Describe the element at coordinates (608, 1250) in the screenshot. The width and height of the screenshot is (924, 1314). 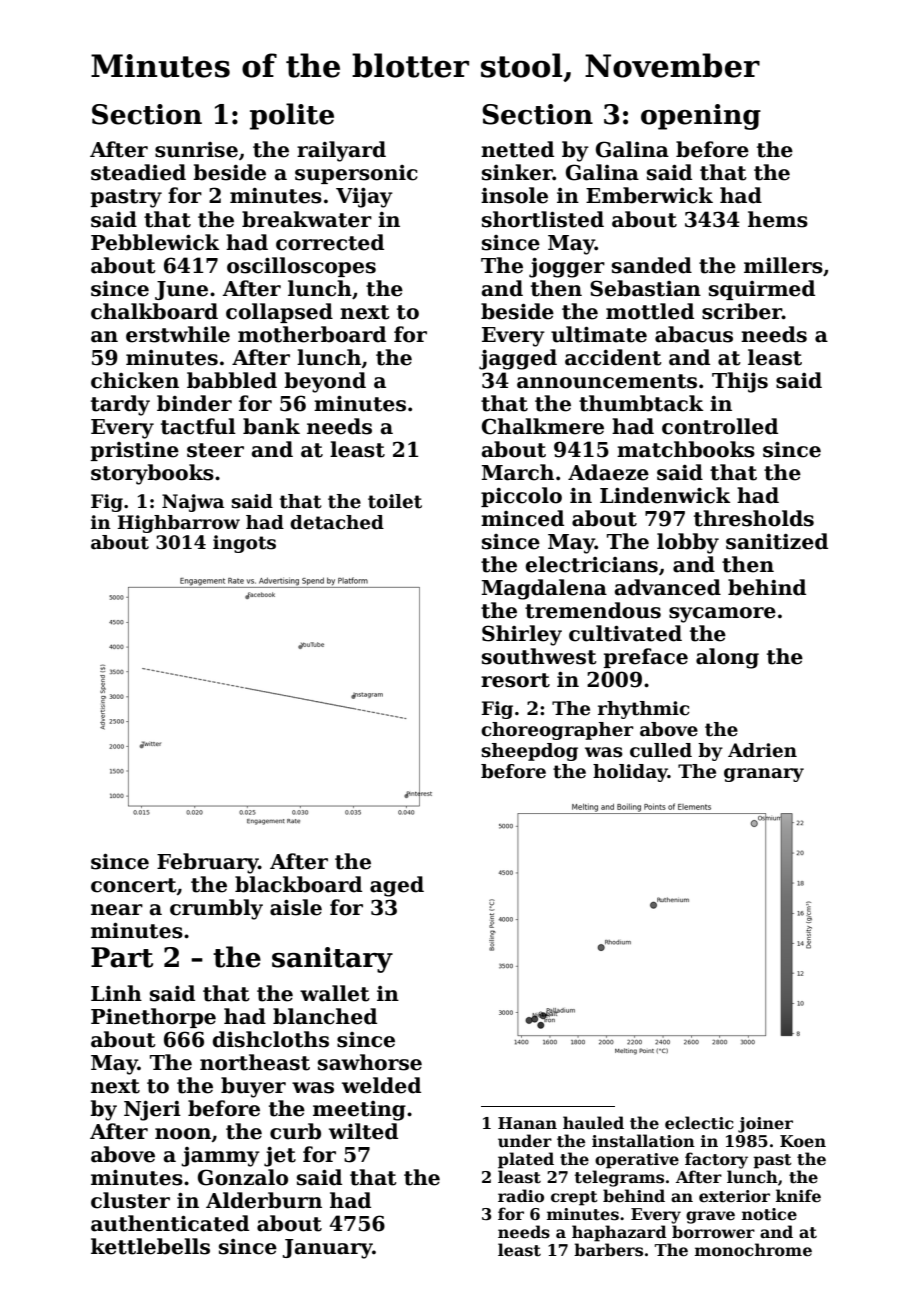
I see `barbers` at that location.
